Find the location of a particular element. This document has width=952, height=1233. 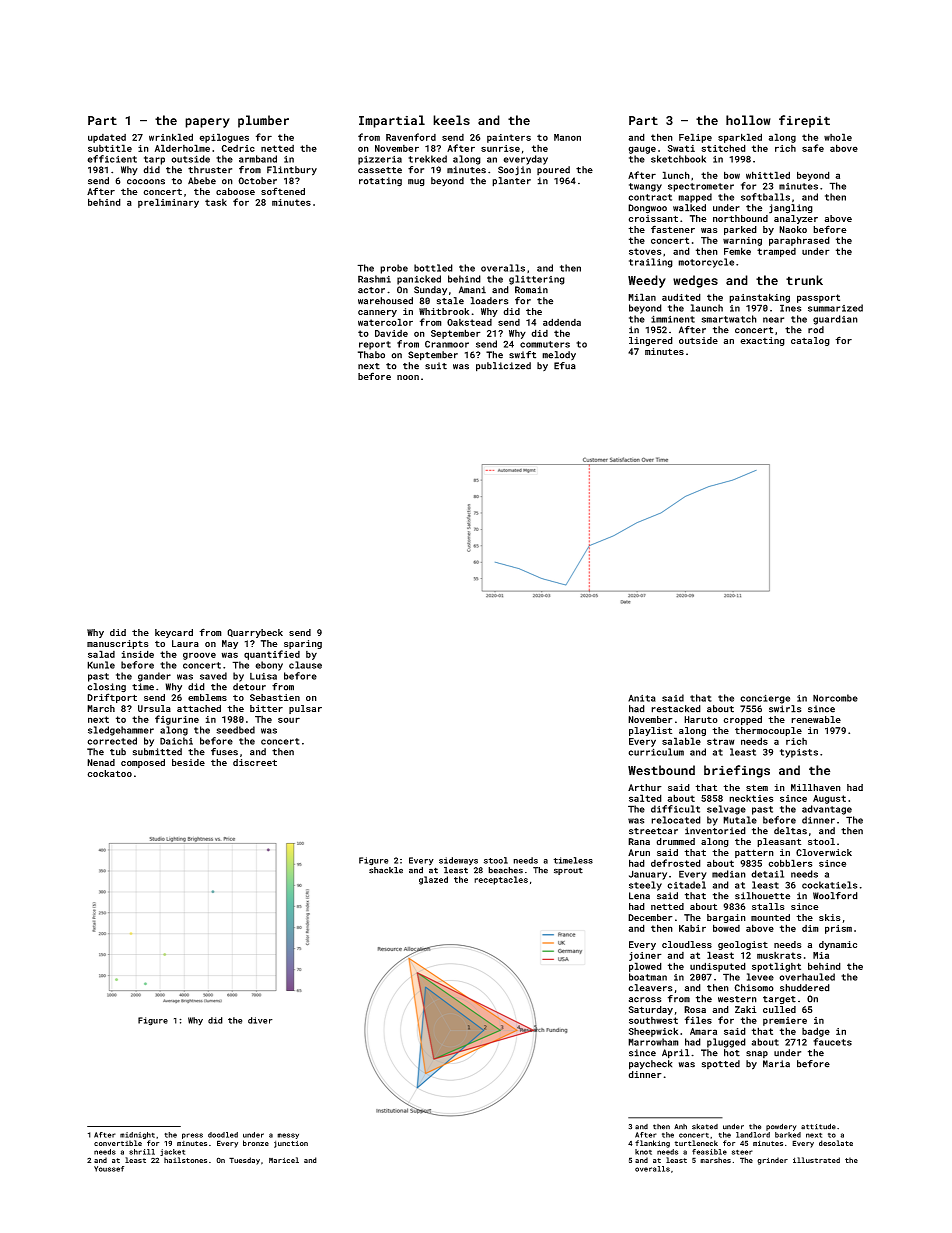

Thabo is located at coordinates (371, 355).
